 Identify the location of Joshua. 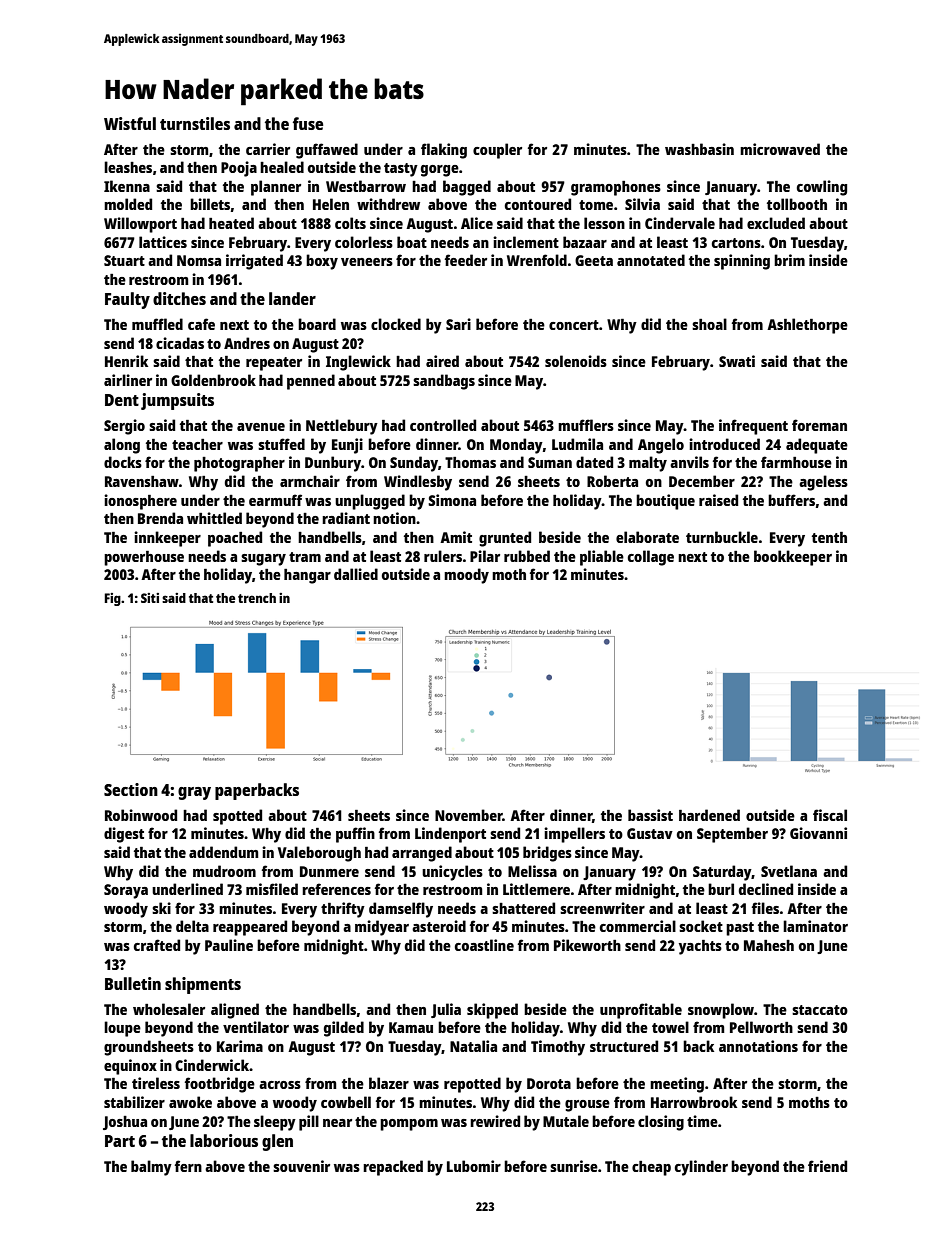
(125, 1123).
